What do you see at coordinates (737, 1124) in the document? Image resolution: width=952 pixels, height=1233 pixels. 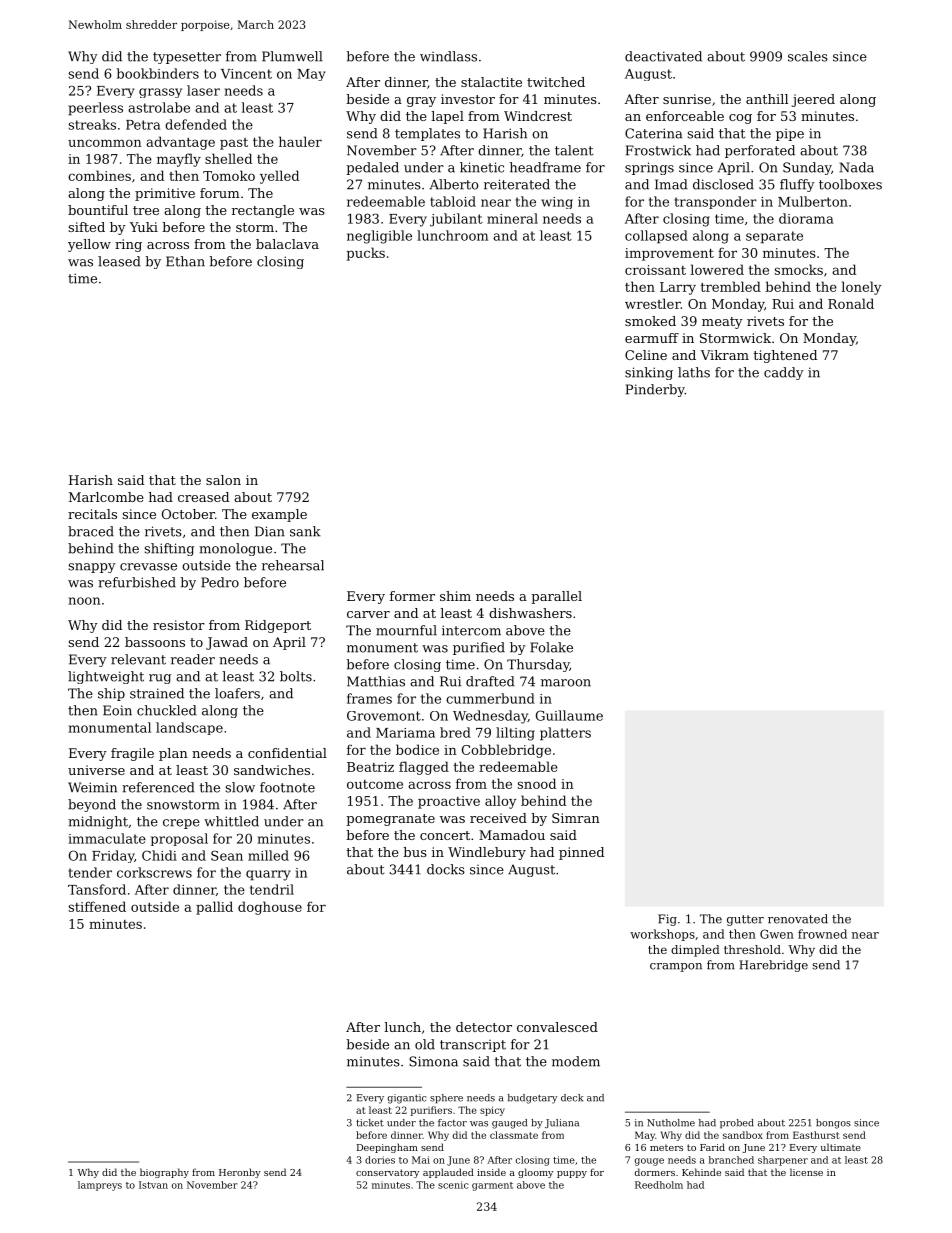 I see `probed` at bounding box center [737, 1124].
